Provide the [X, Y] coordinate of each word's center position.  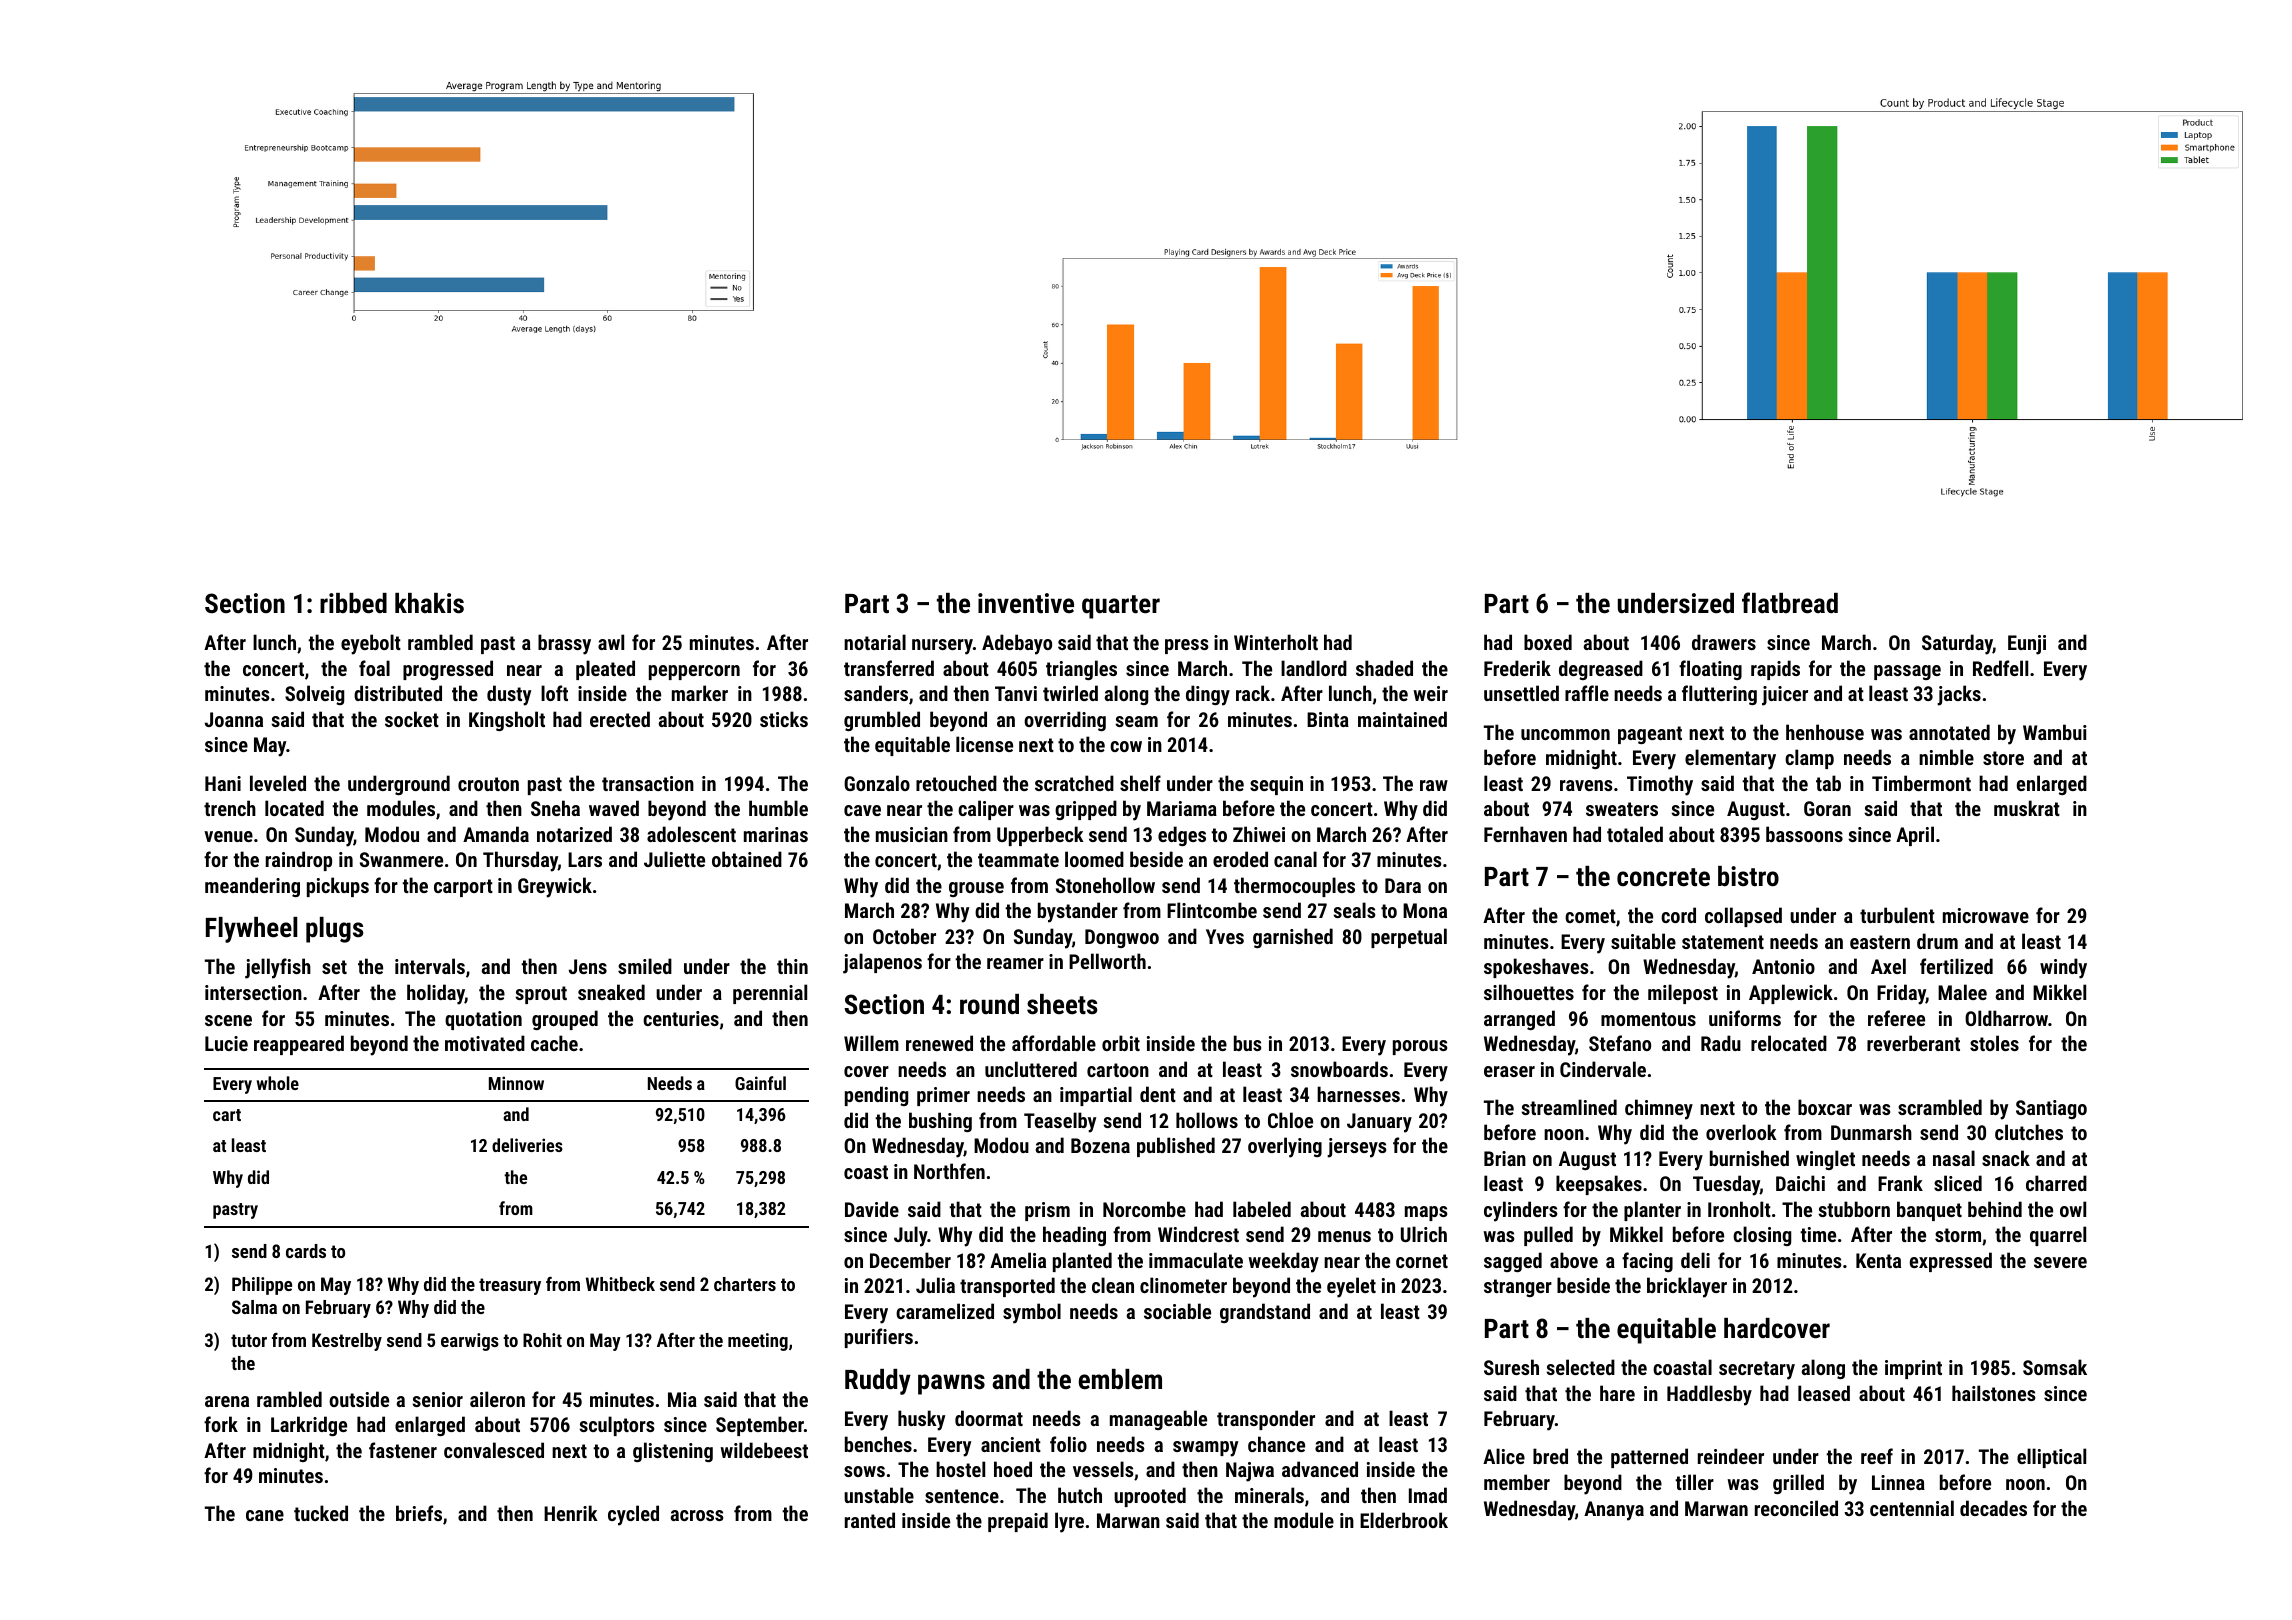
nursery [942, 647]
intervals [430, 966]
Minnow [516, 1083]
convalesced [494, 1450]
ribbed [353, 603]
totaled [1635, 834]
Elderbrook [1404, 1520]
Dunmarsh [1871, 1132]
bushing [940, 1122]
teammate [1018, 860]
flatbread [1790, 603]
